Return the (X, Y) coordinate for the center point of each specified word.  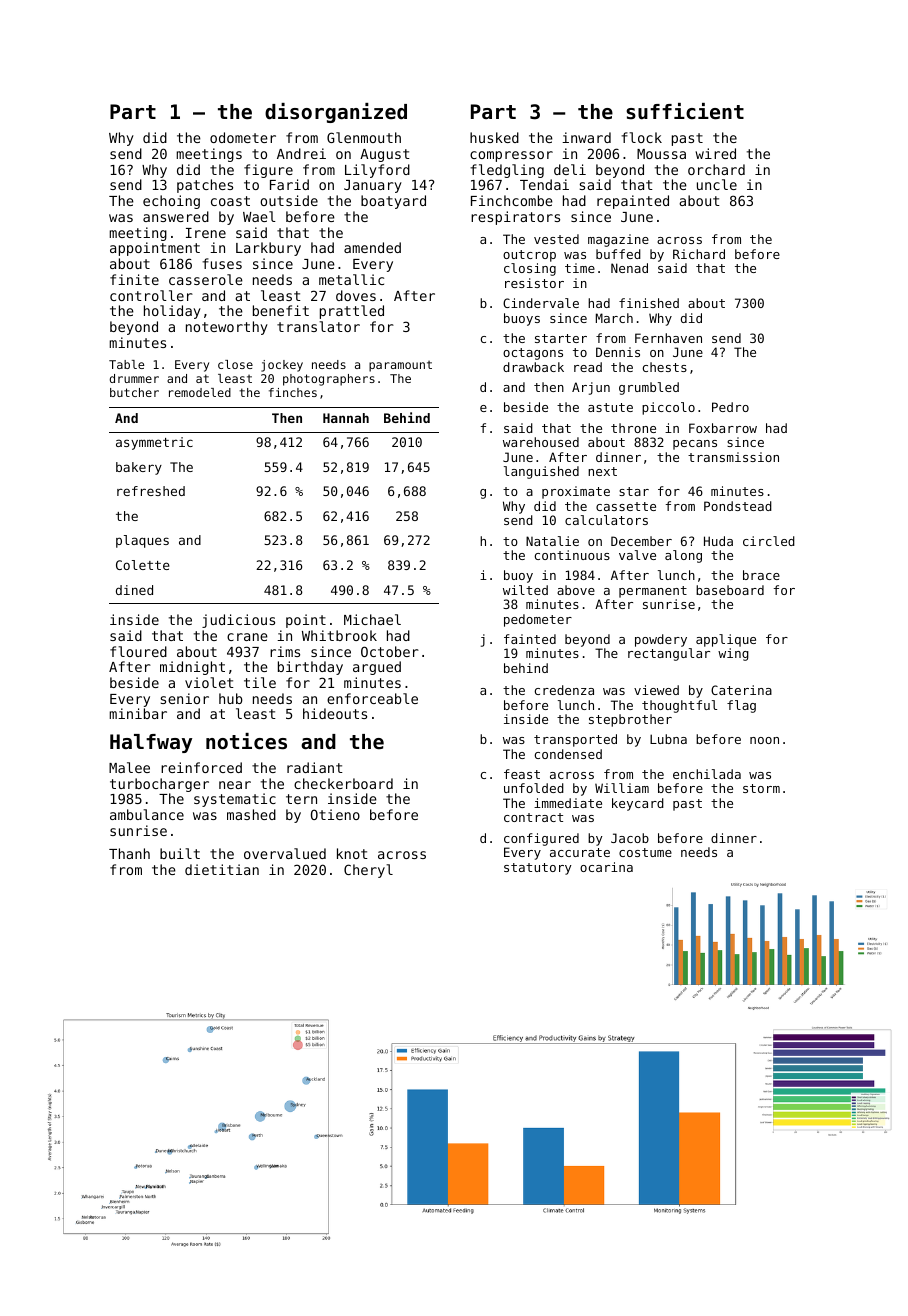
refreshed (151, 491)
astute (610, 407)
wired (715, 153)
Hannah (346, 418)
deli (570, 169)
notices (246, 741)
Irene (206, 233)
